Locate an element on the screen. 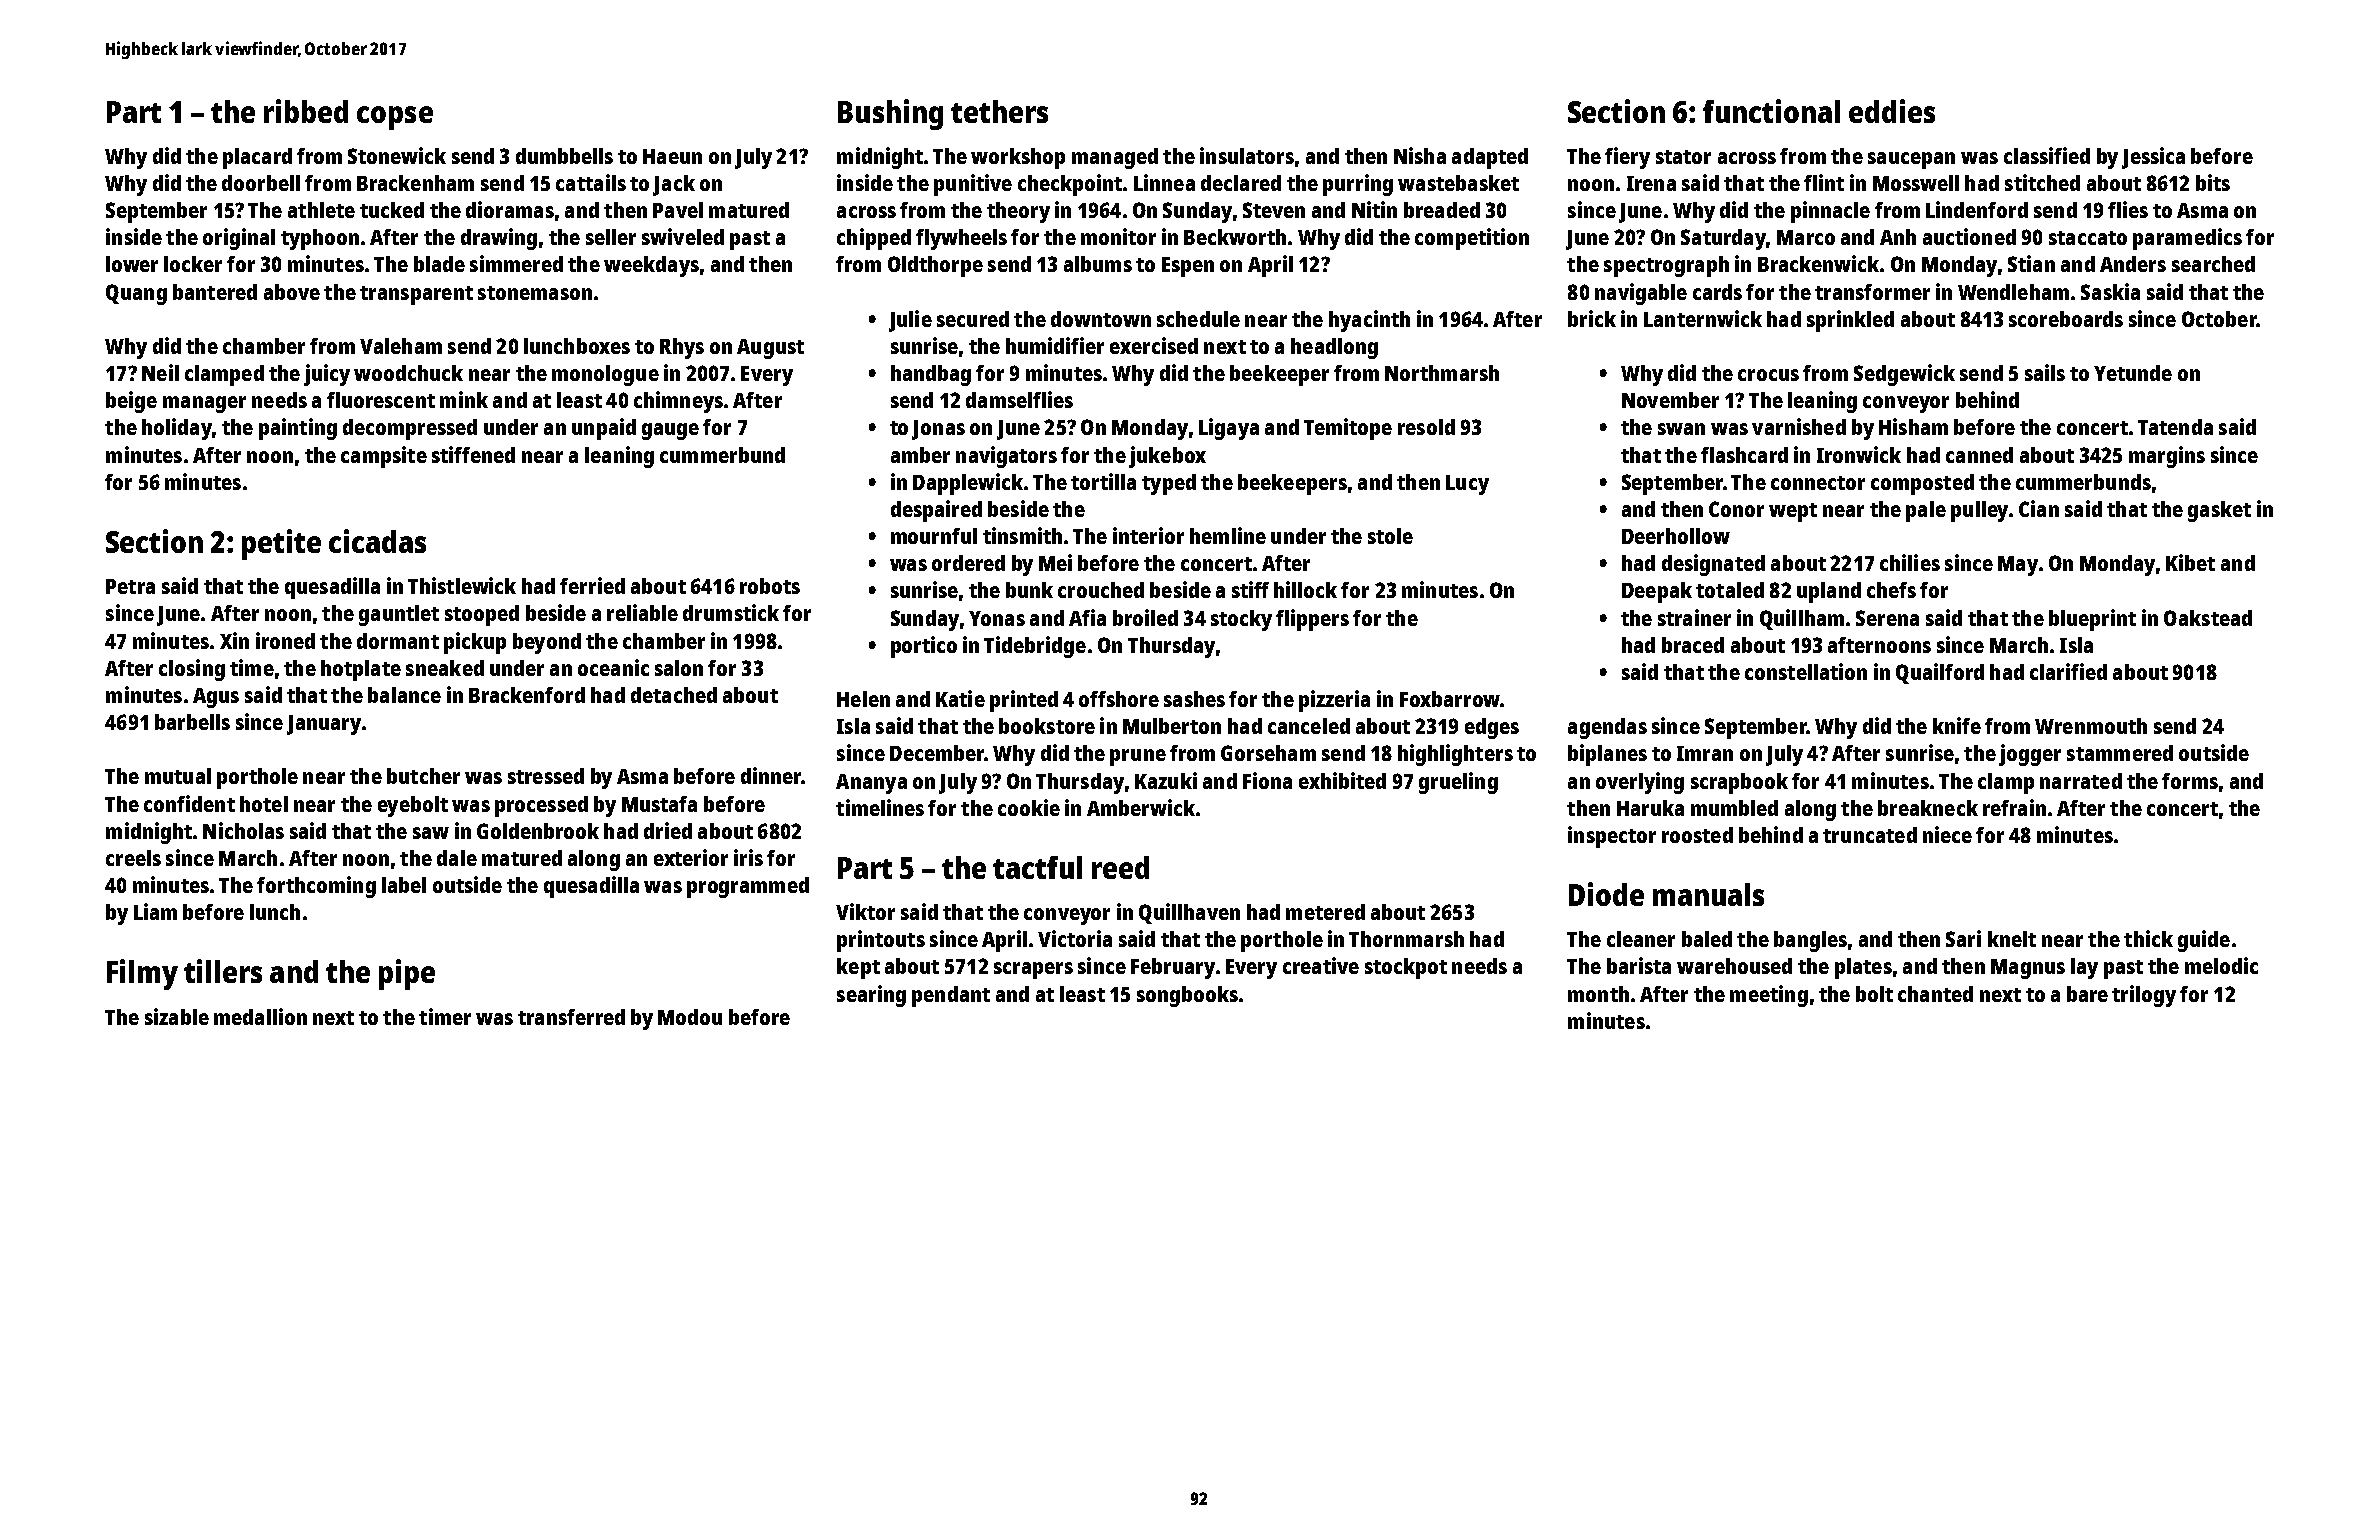 The height and width of the screenshot is (1540, 2380). transferred is located at coordinates (571, 1017).
